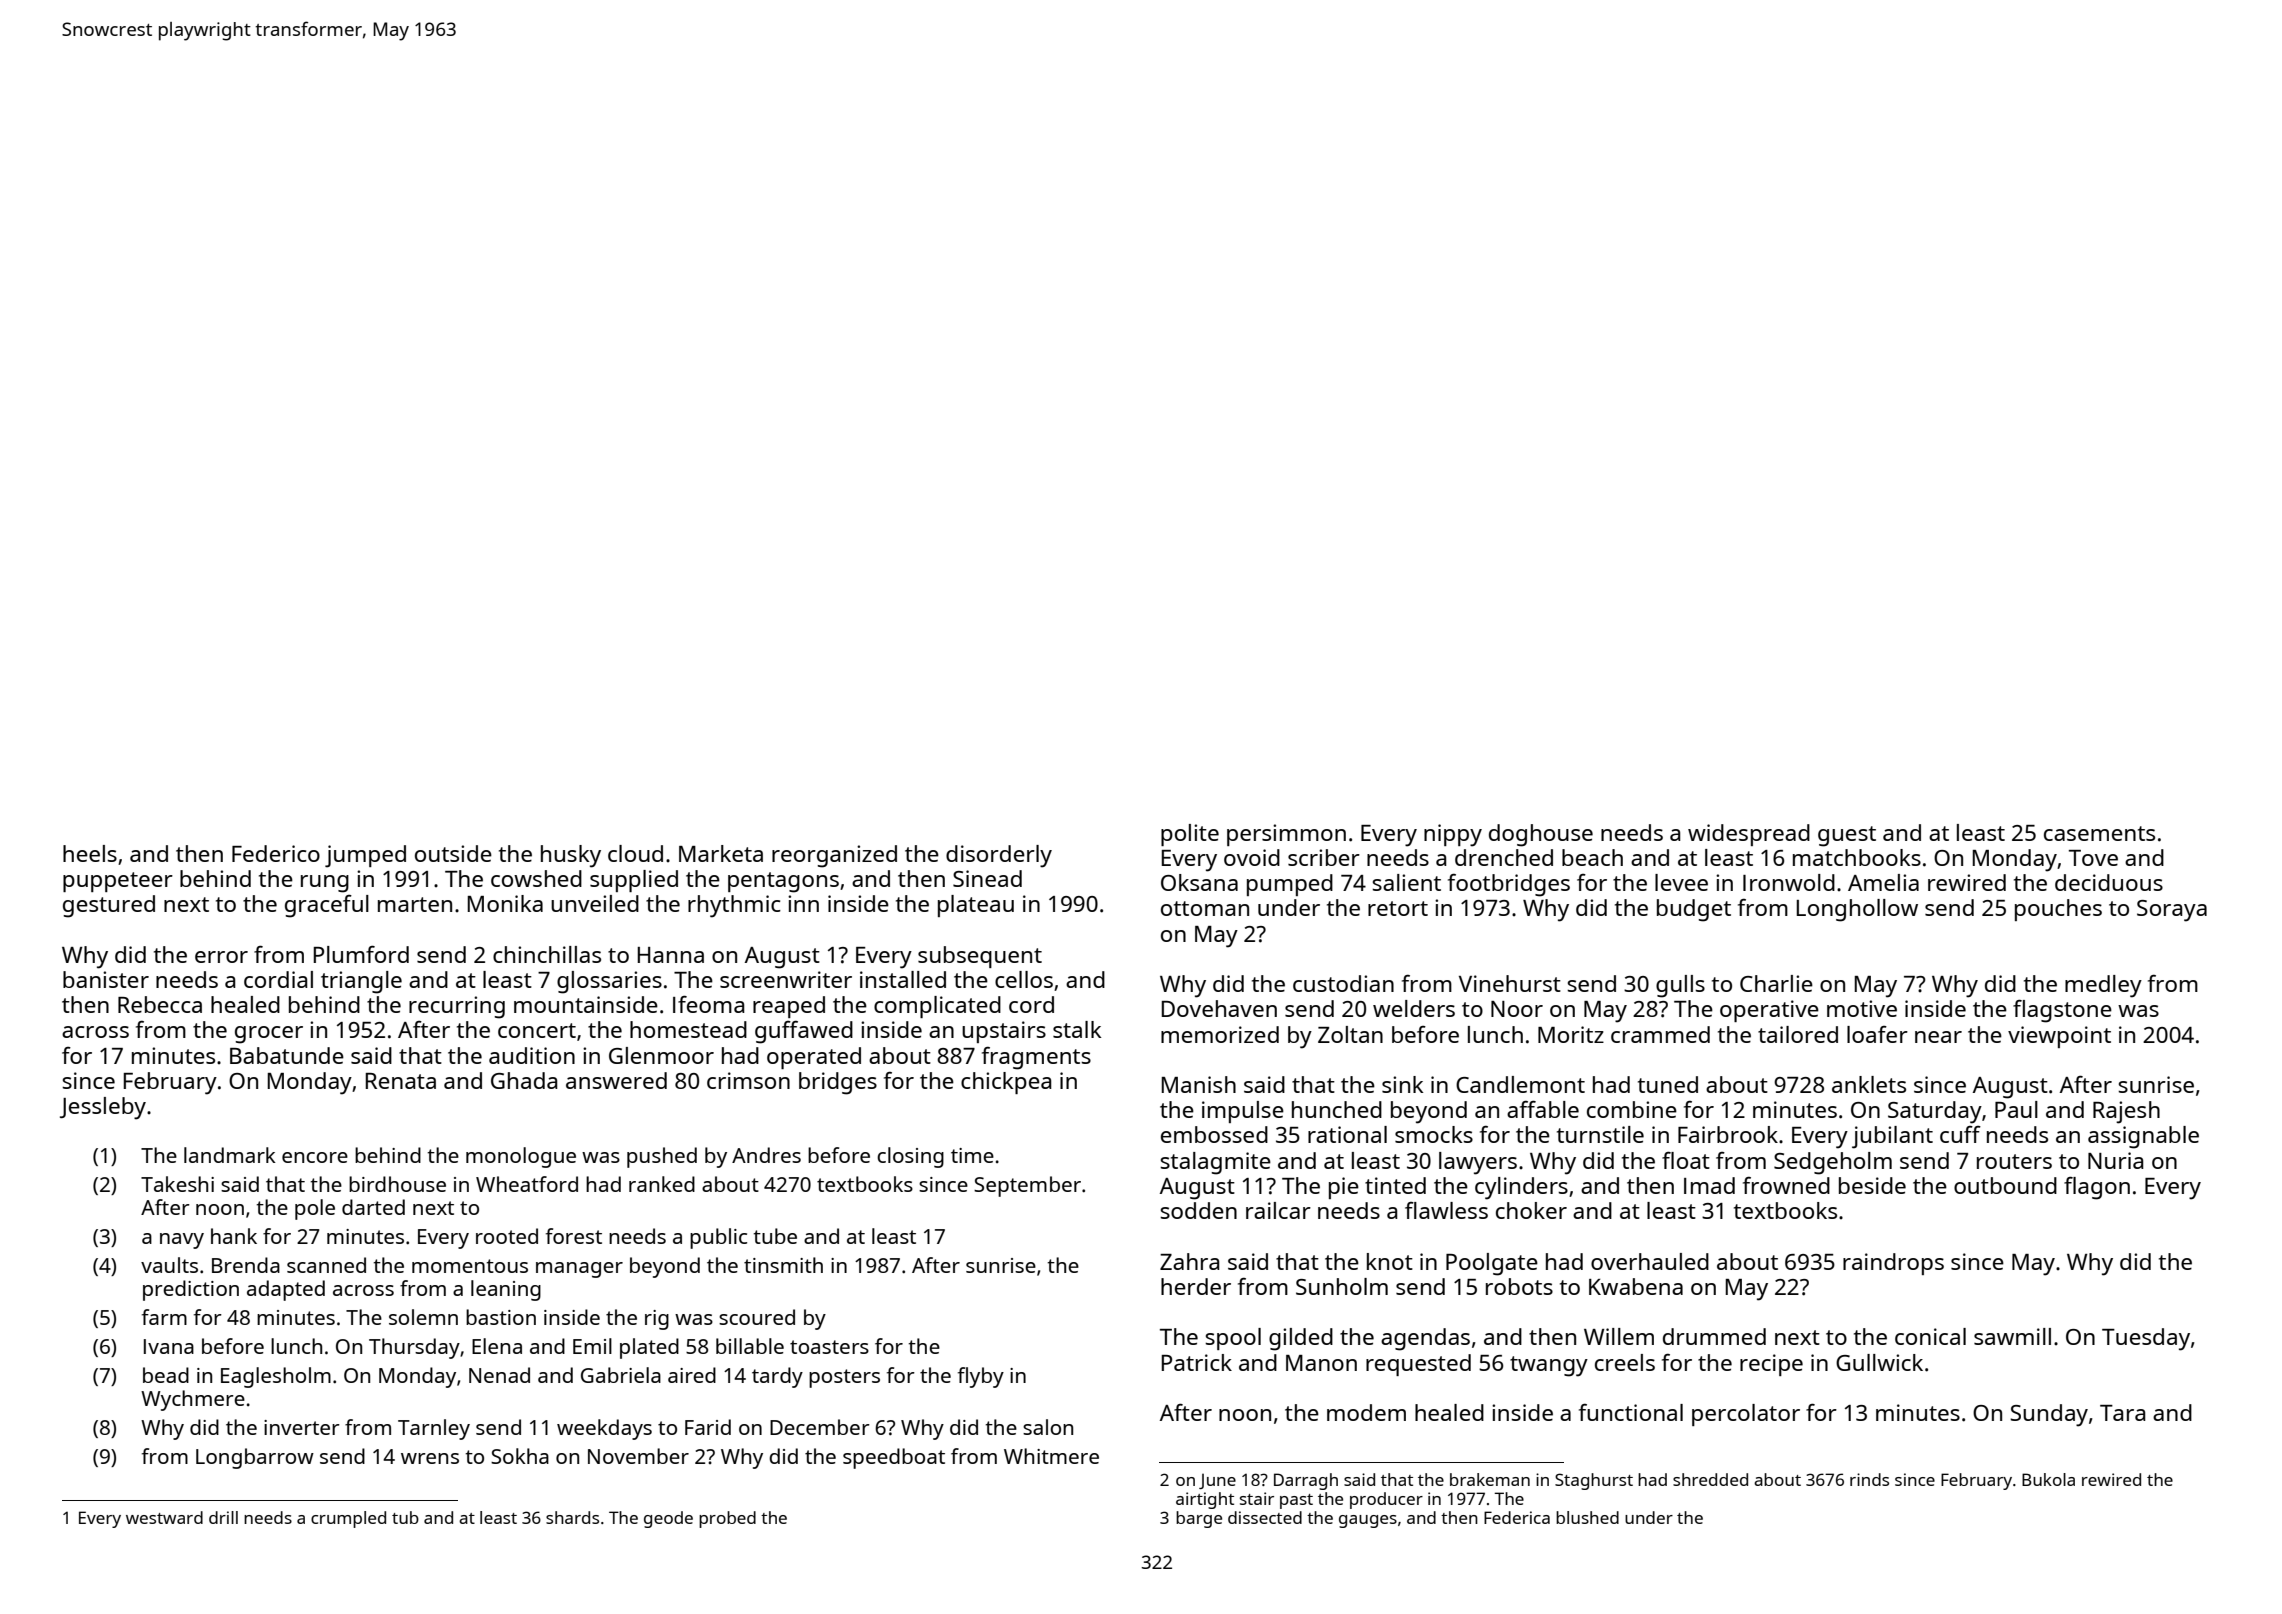 The image size is (2282, 1614). What do you see at coordinates (164, 1517) in the document?
I see `westward` at bounding box center [164, 1517].
